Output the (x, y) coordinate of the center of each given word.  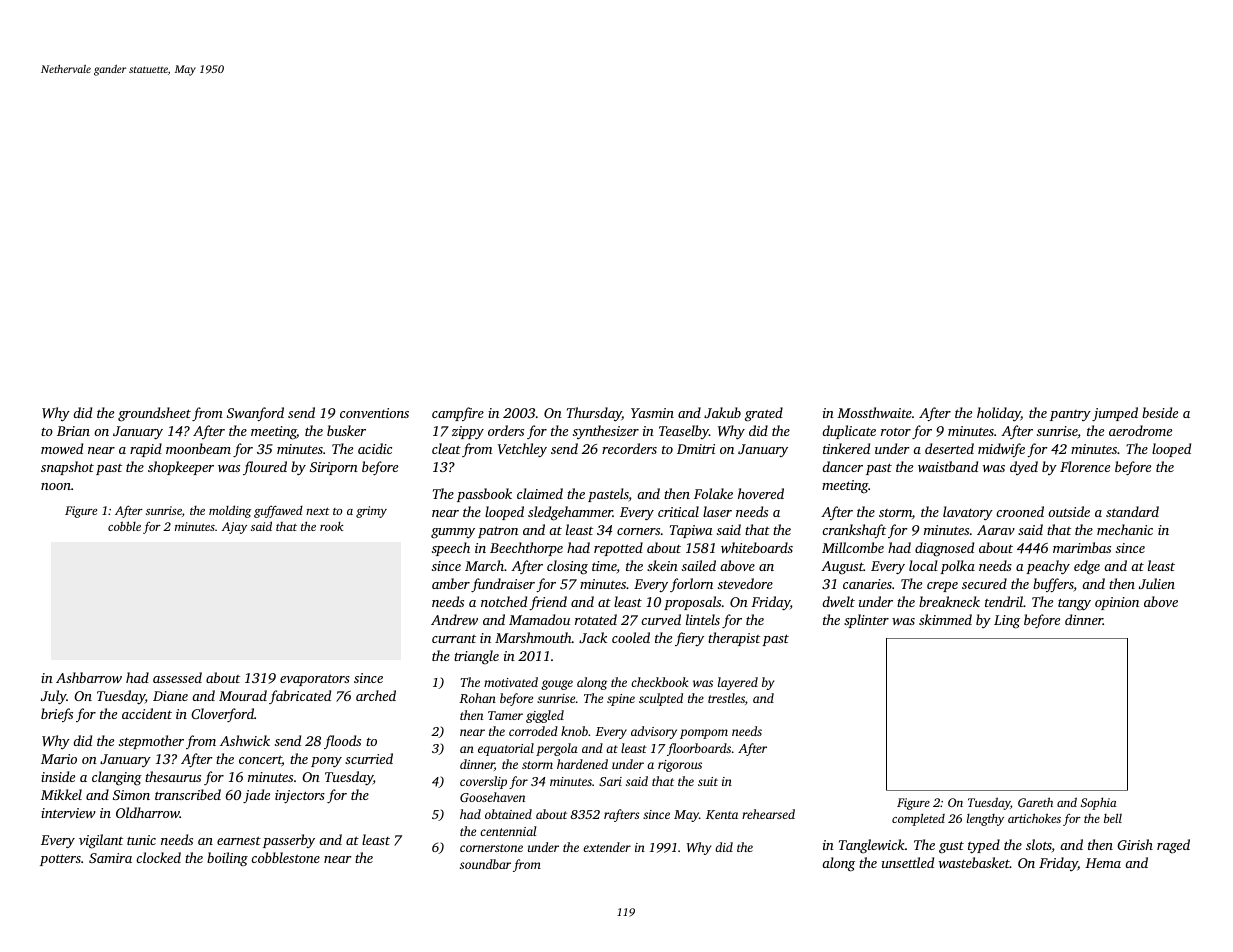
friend (548, 603)
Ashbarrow (89, 677)
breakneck (949, 601)
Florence (1085, 466)
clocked (158, 857)
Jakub (722, 412)
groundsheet (154, 414)
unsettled (908, 862)
